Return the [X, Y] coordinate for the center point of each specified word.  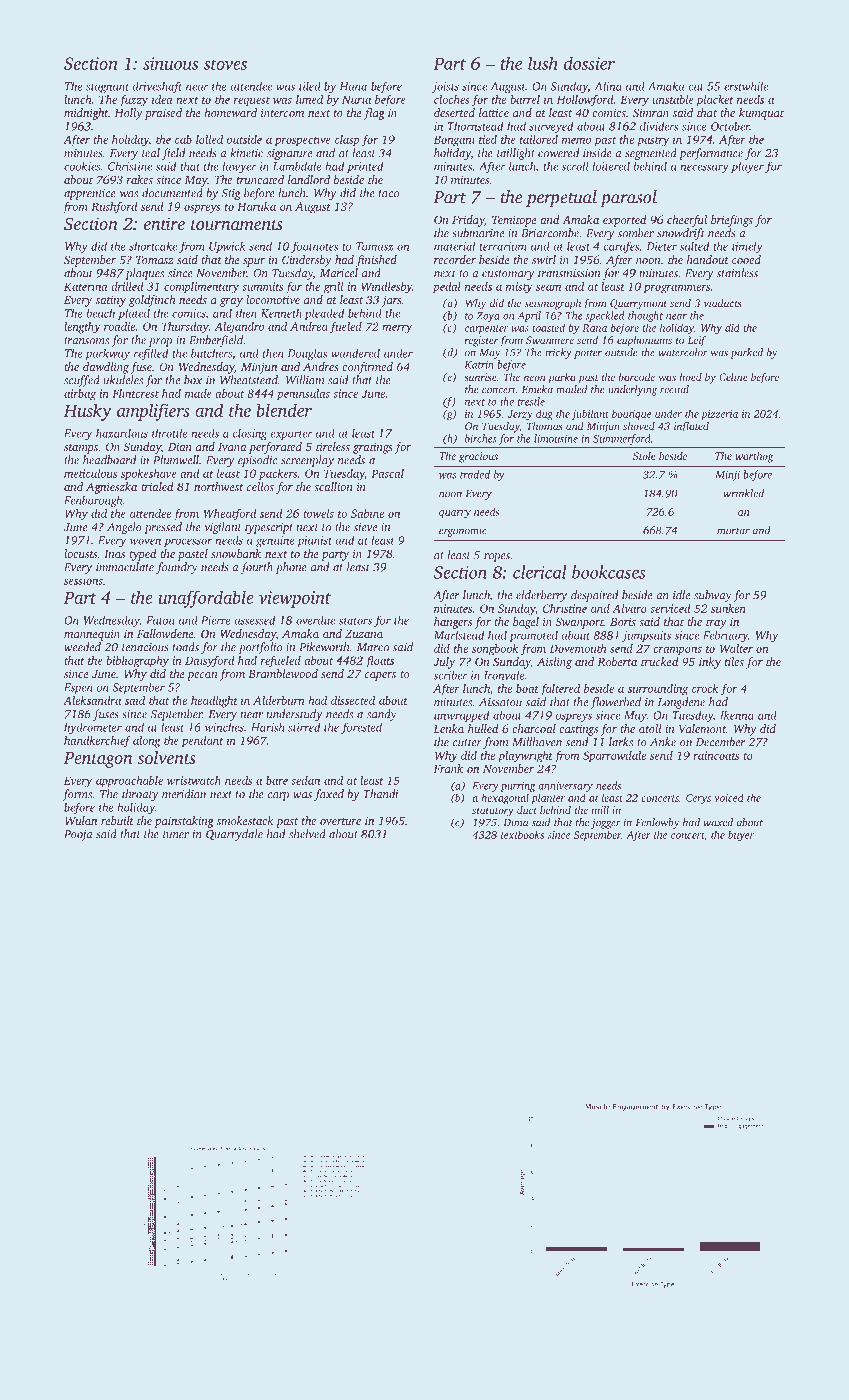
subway [713, 596]
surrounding [658, 690]
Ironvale [504, 675]
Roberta [617, 661]
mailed [572, 389]
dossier [589, 63]
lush [543, 63]
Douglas [307, 354]
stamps [81, 449]
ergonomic [463, 531]
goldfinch [152, 301]
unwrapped [462, 716]
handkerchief [97, 742]
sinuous [170, 63]
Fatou [160, 620]
